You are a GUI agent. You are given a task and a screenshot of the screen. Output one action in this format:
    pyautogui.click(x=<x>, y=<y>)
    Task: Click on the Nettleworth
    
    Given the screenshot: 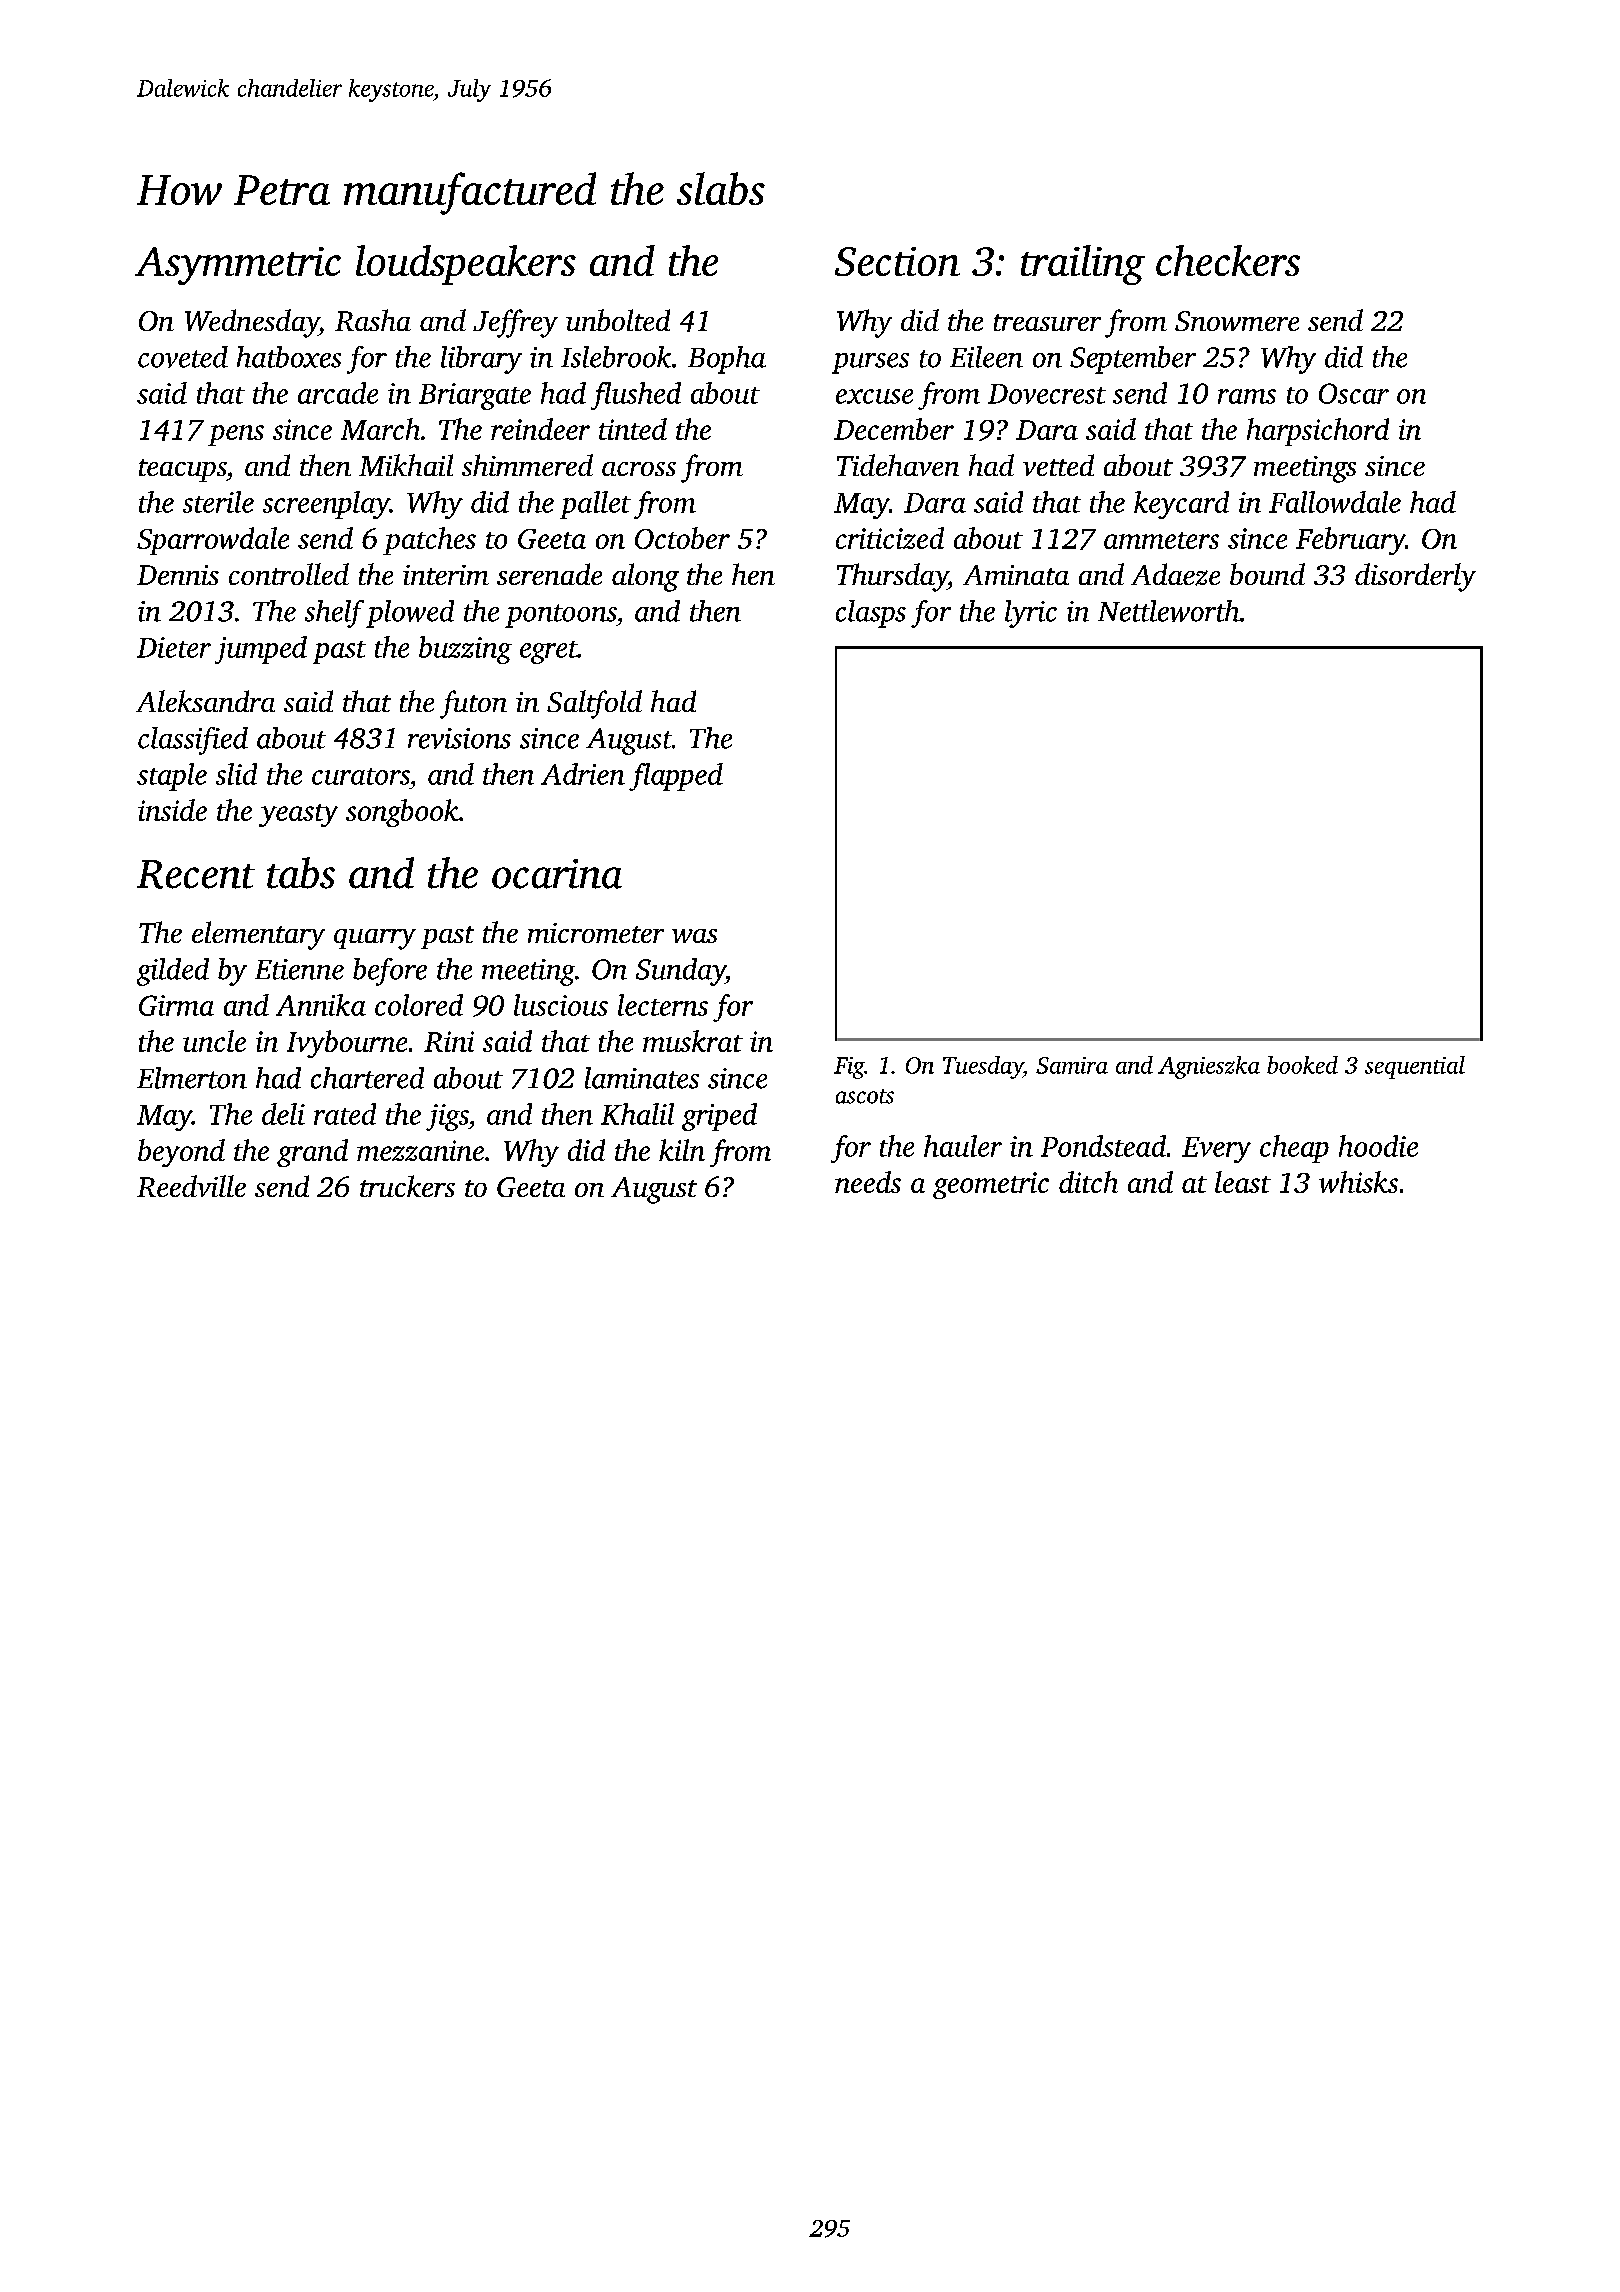 What is the action you would take?
    pyautogui.click(x=1169, y=611)
